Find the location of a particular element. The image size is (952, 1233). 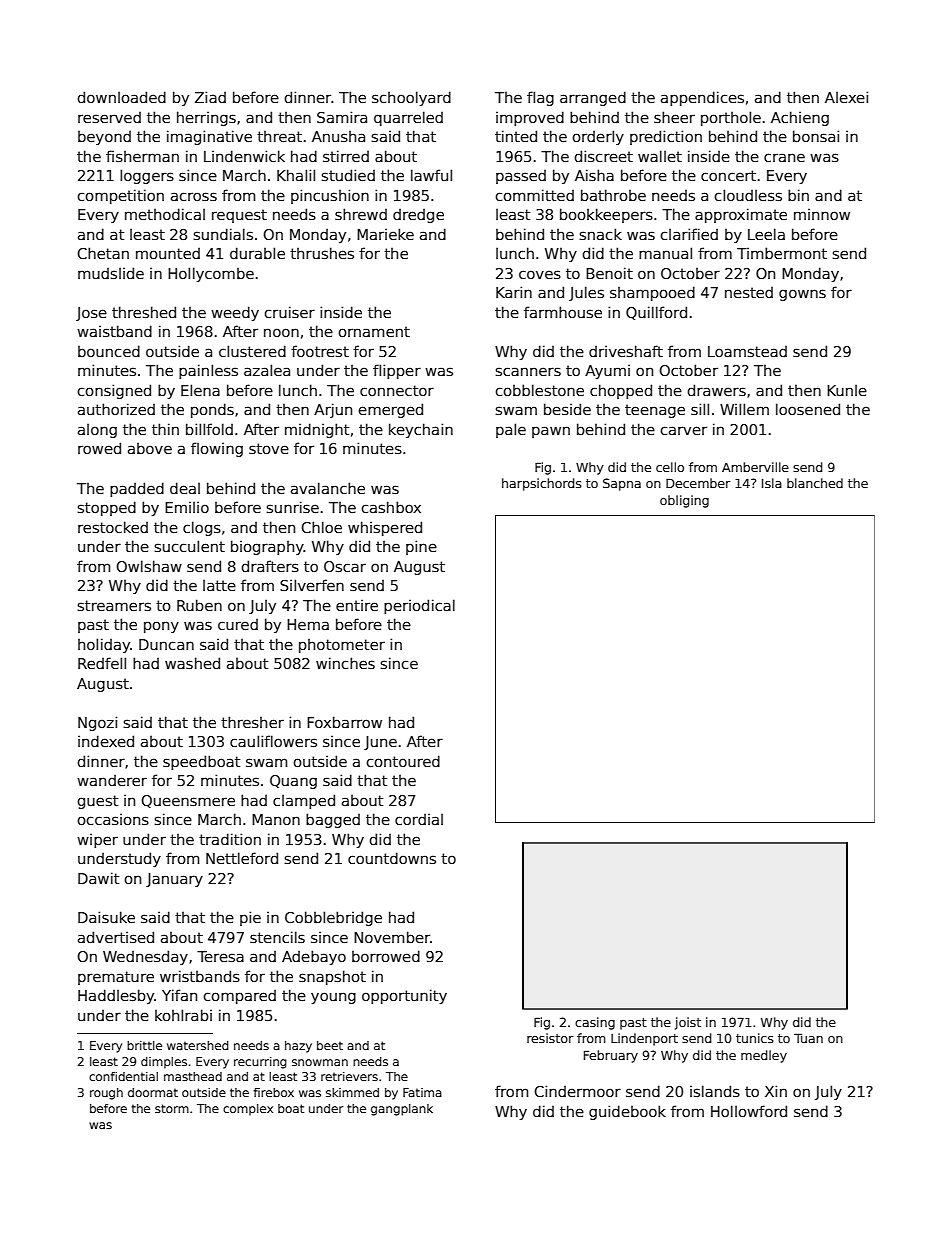

arranged is located at coordinates (593, 98).
